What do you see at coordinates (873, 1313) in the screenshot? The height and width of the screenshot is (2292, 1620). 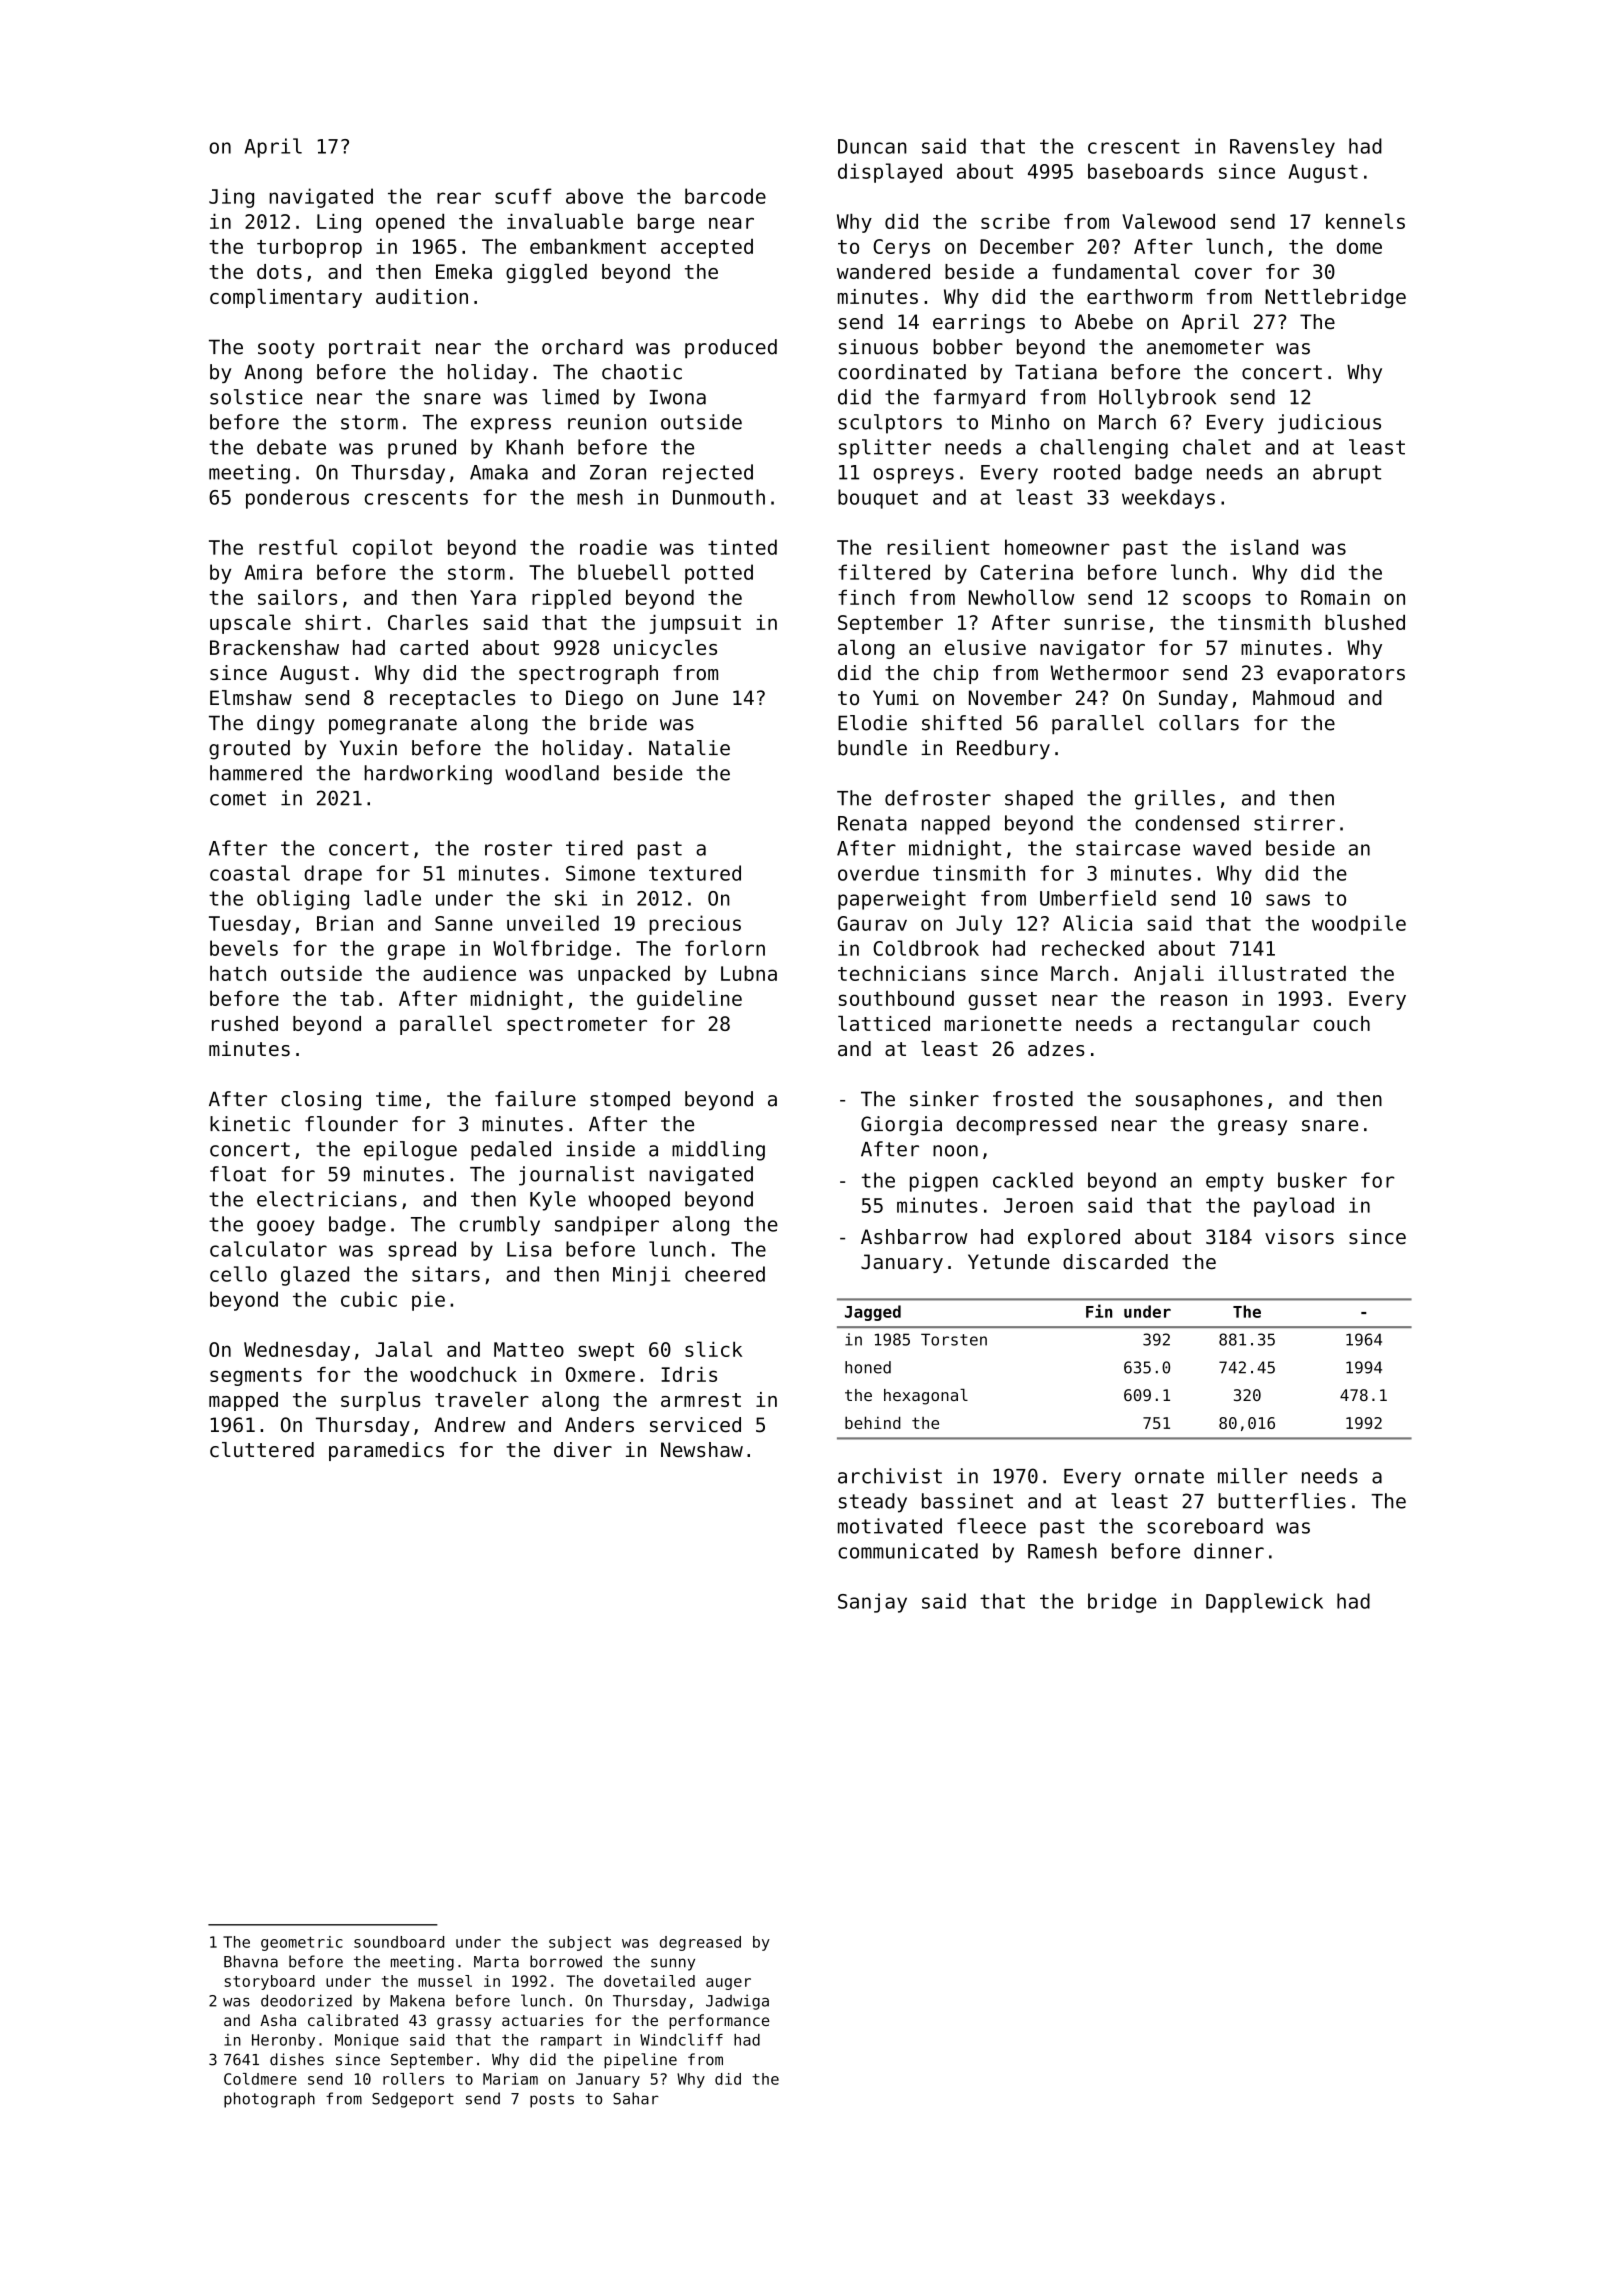 I see `Jagged` at bounding box center [873, 1313].
